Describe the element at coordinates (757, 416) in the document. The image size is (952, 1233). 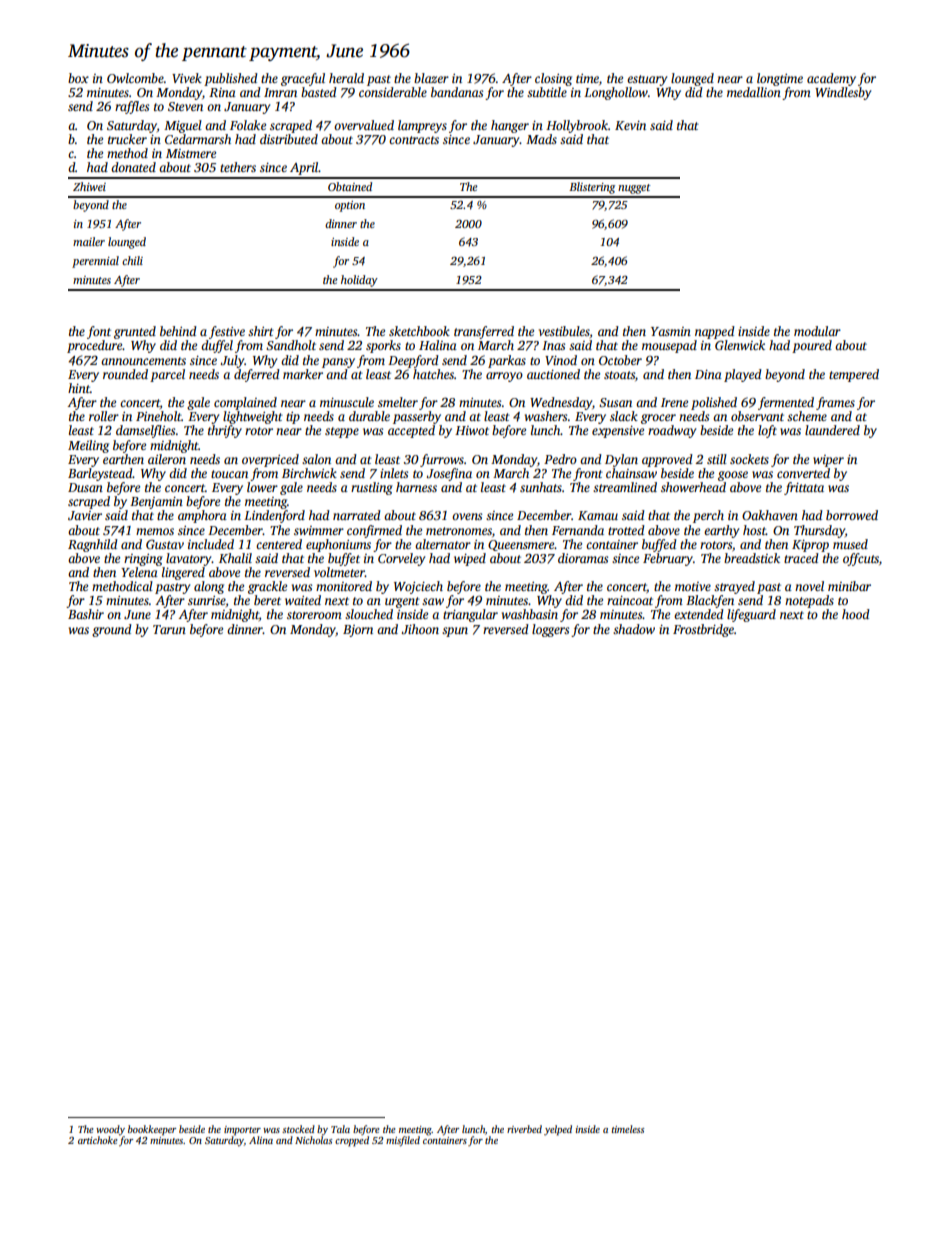
I see `observant` at that location.
